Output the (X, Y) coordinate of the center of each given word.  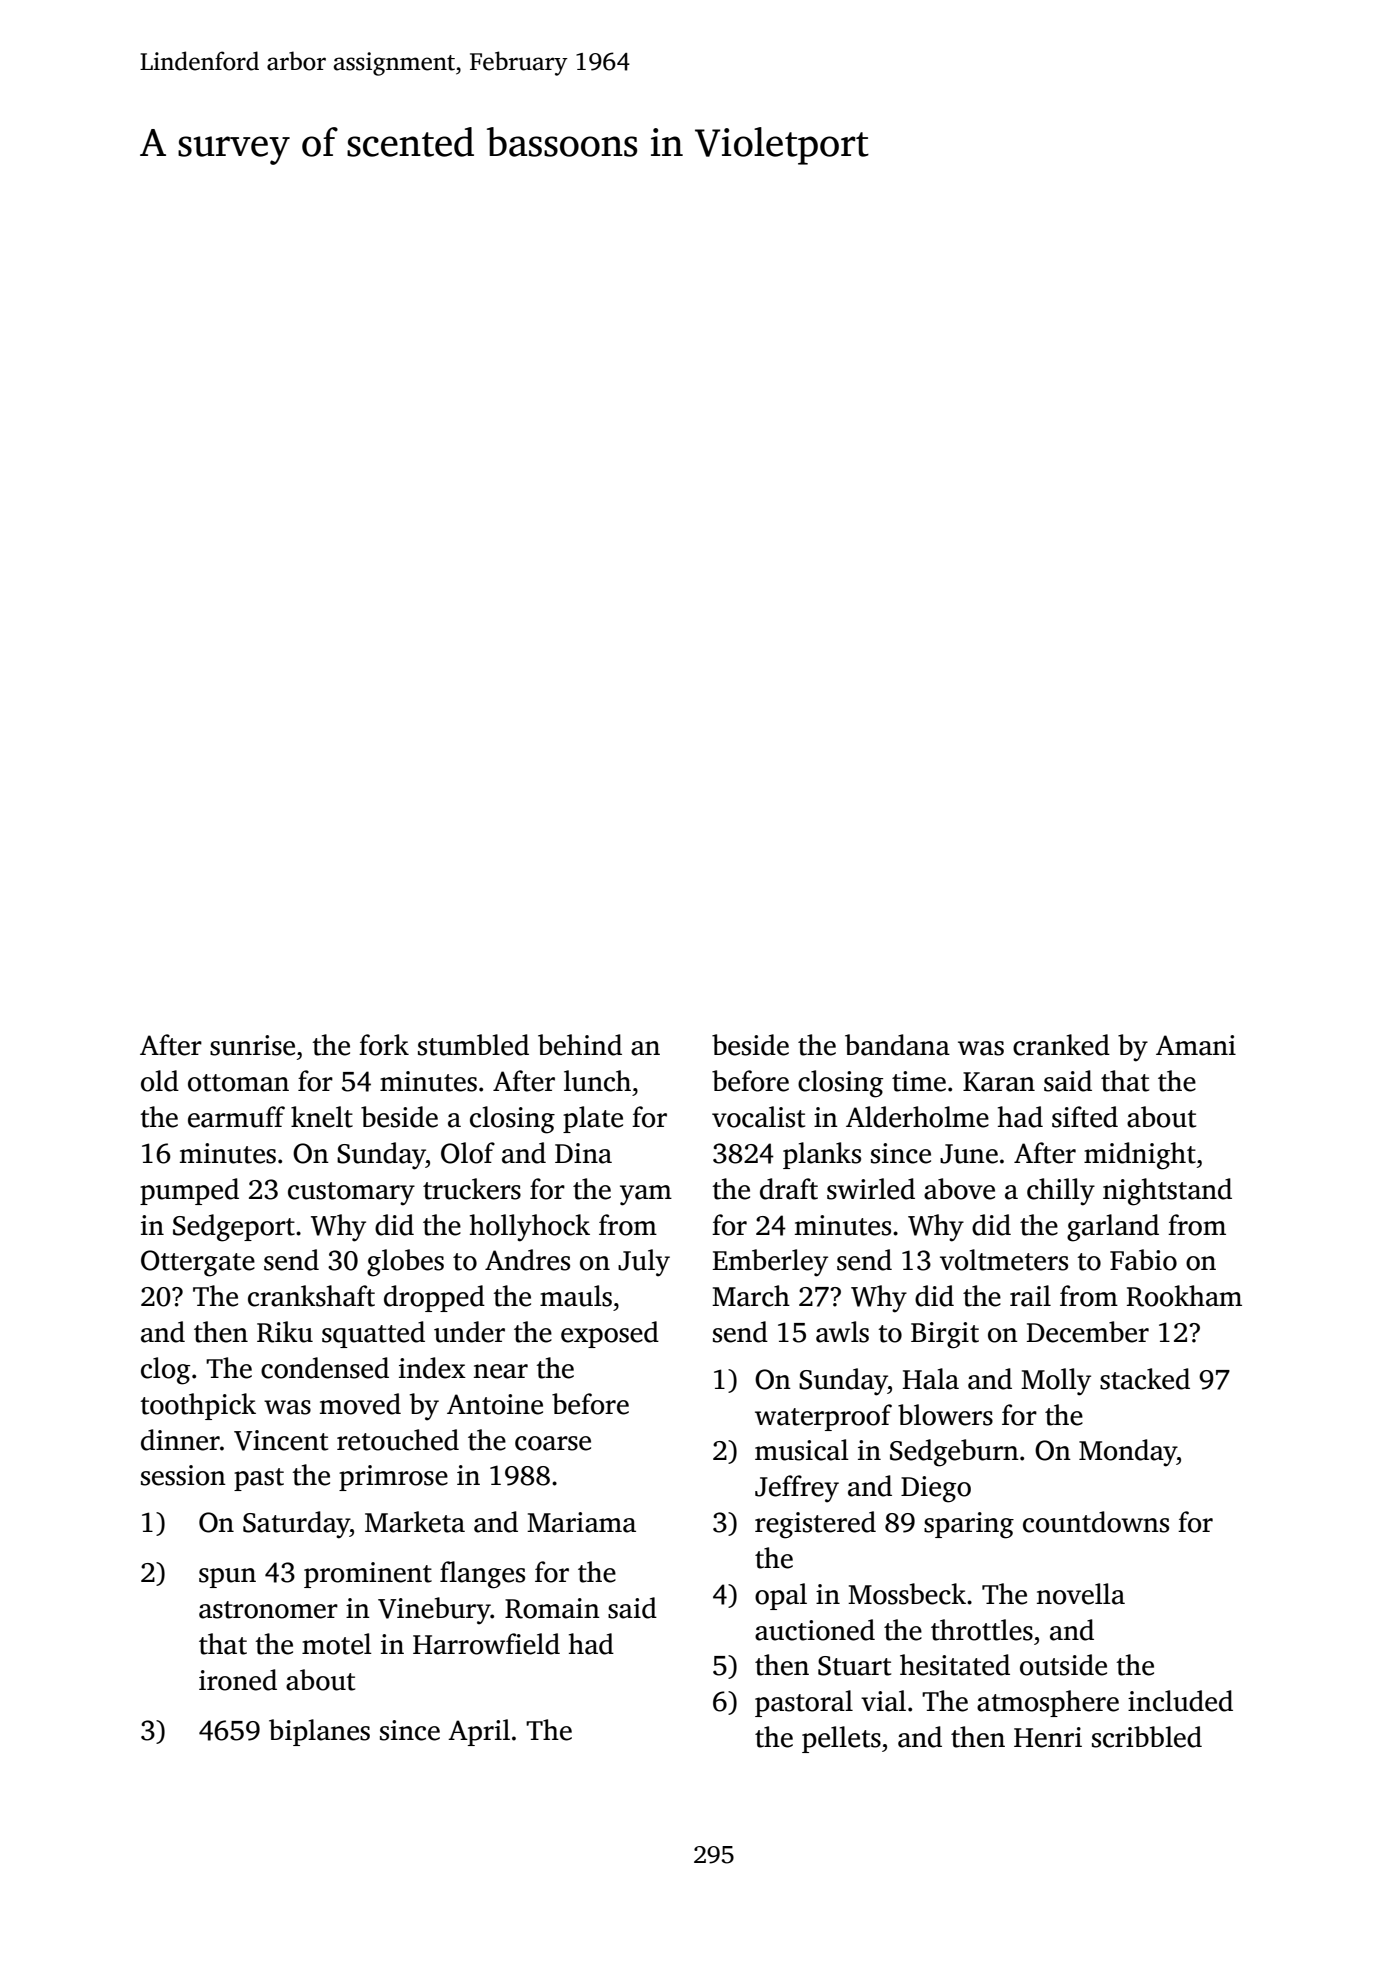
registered (815, 1525)
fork (384, 1045)
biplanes (319, 1732)
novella (1081, 1594)
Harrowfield (486, 1644)
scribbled (1147, 1737)
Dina (583, 1153)
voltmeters (1004, 1260)
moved (360, 1404)
